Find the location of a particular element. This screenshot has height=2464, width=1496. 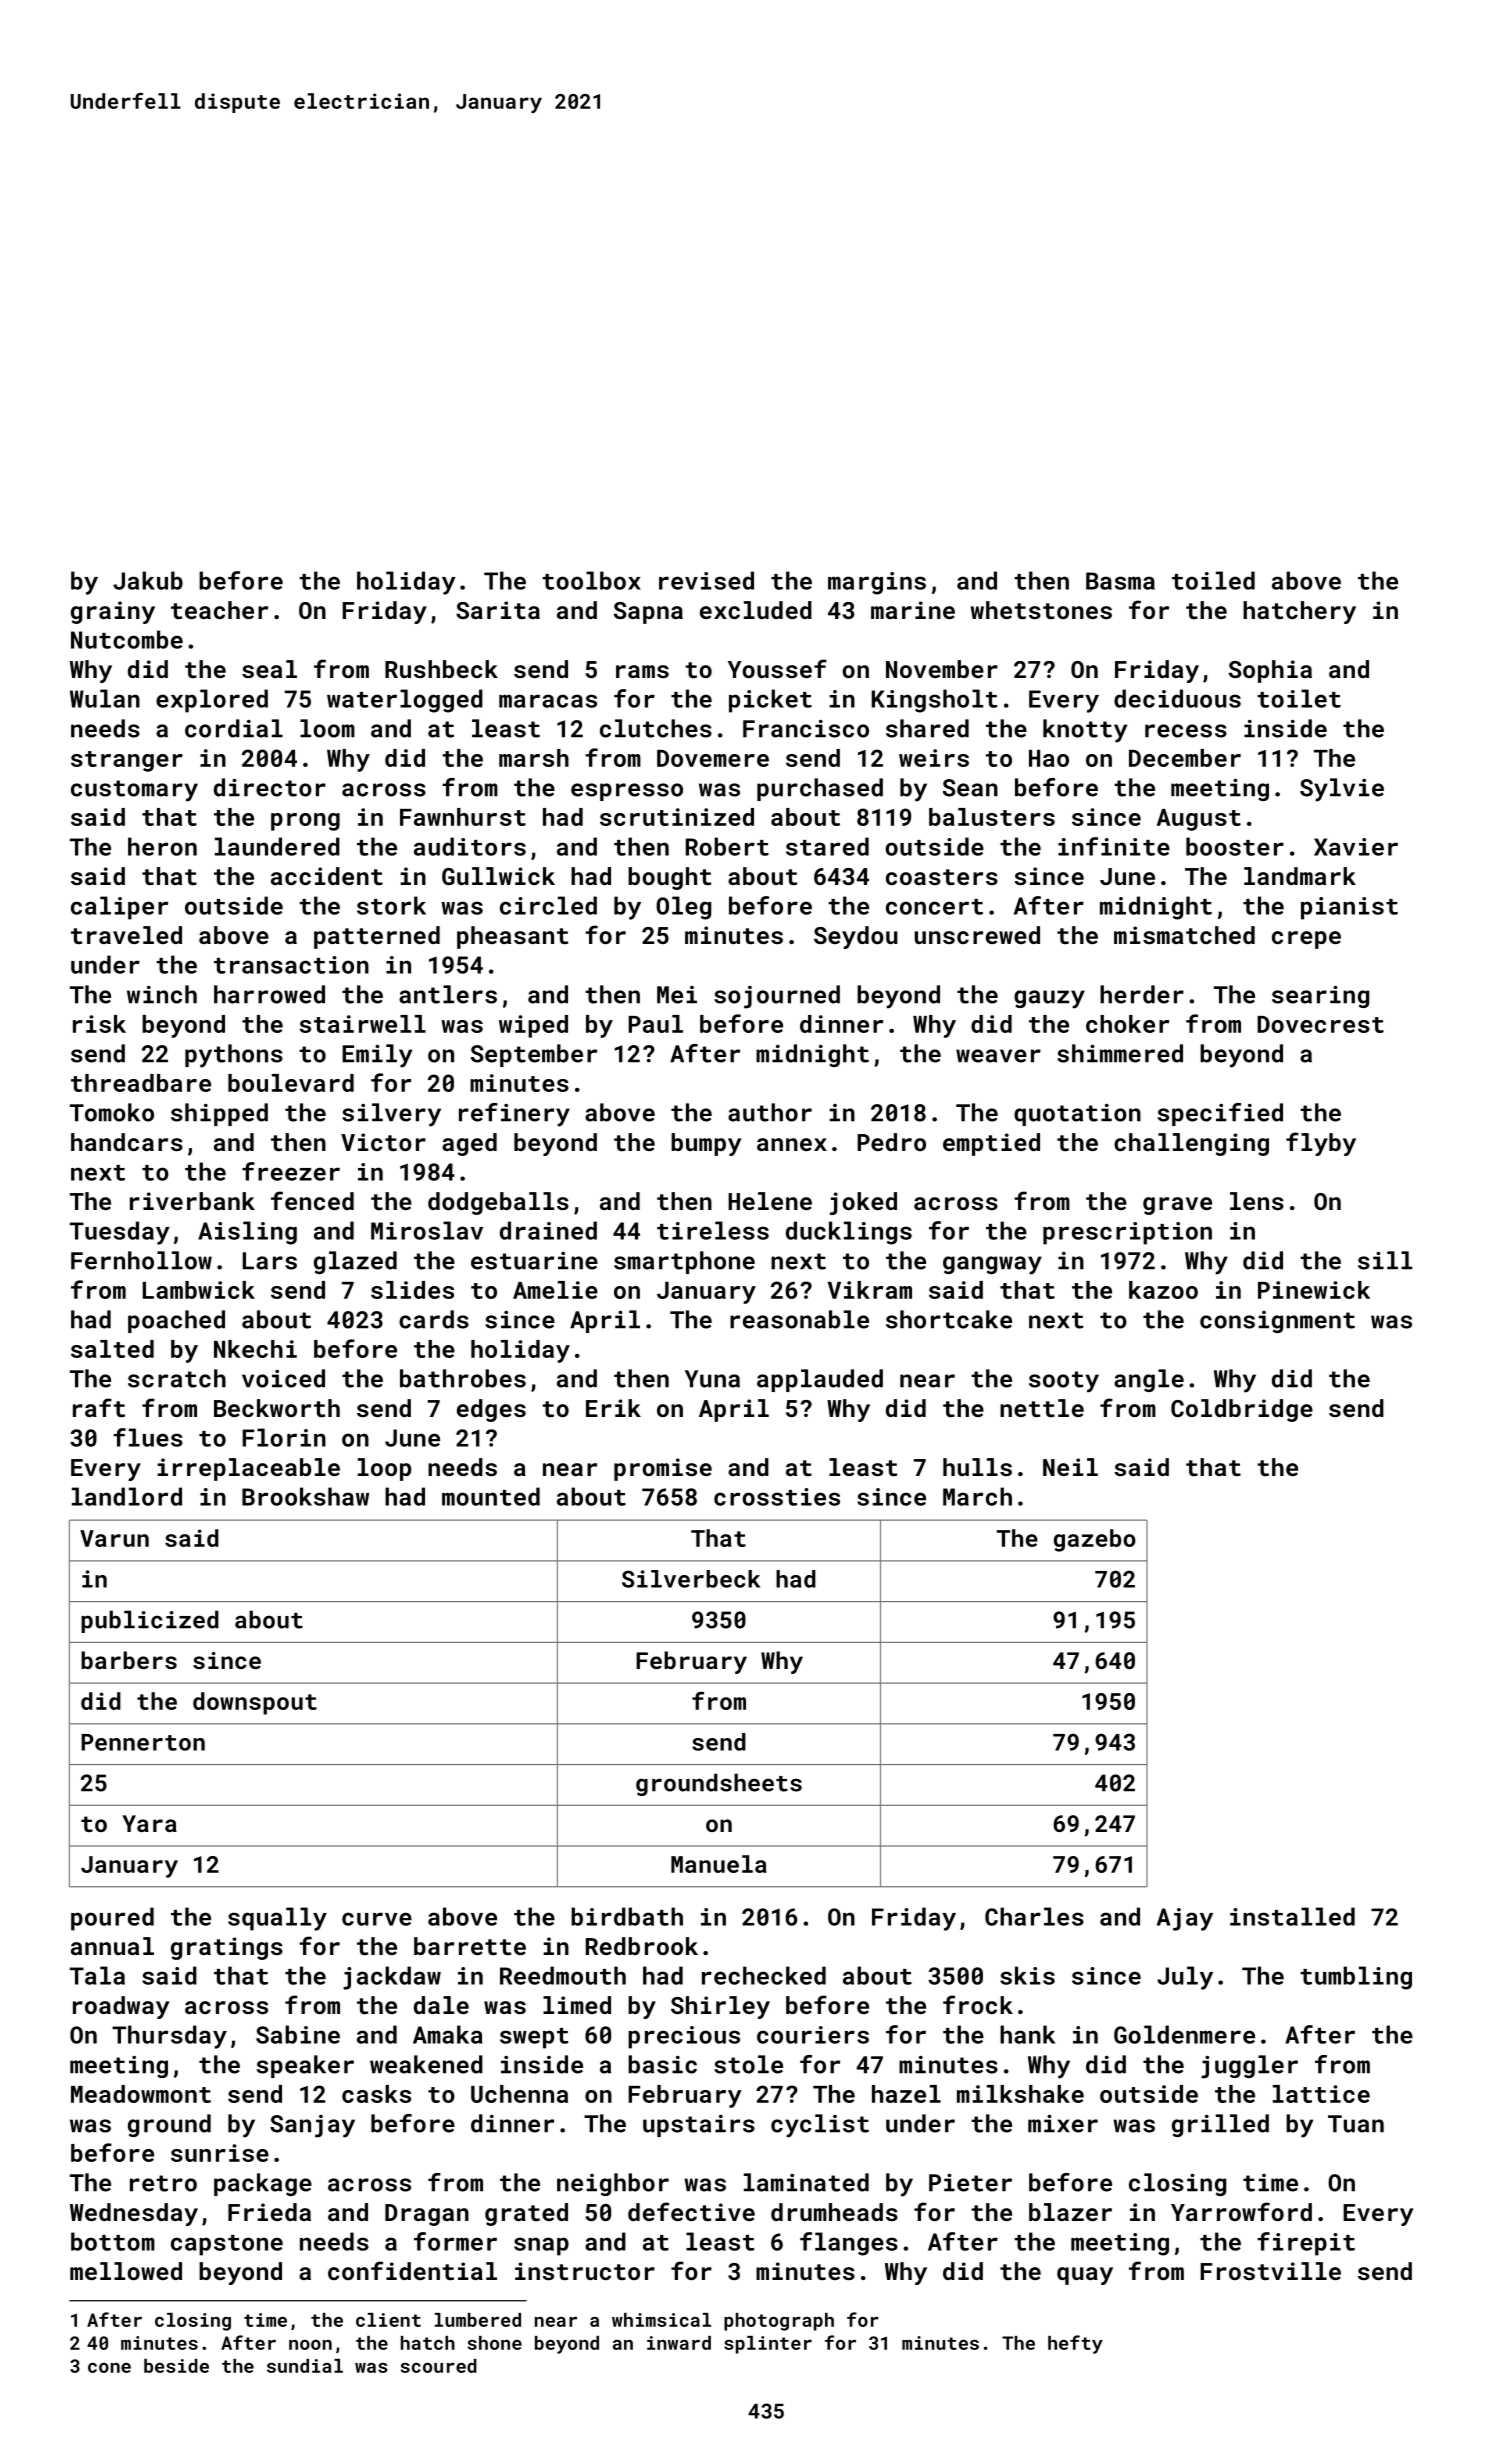

curve is located at coordinates (377, 1919).
